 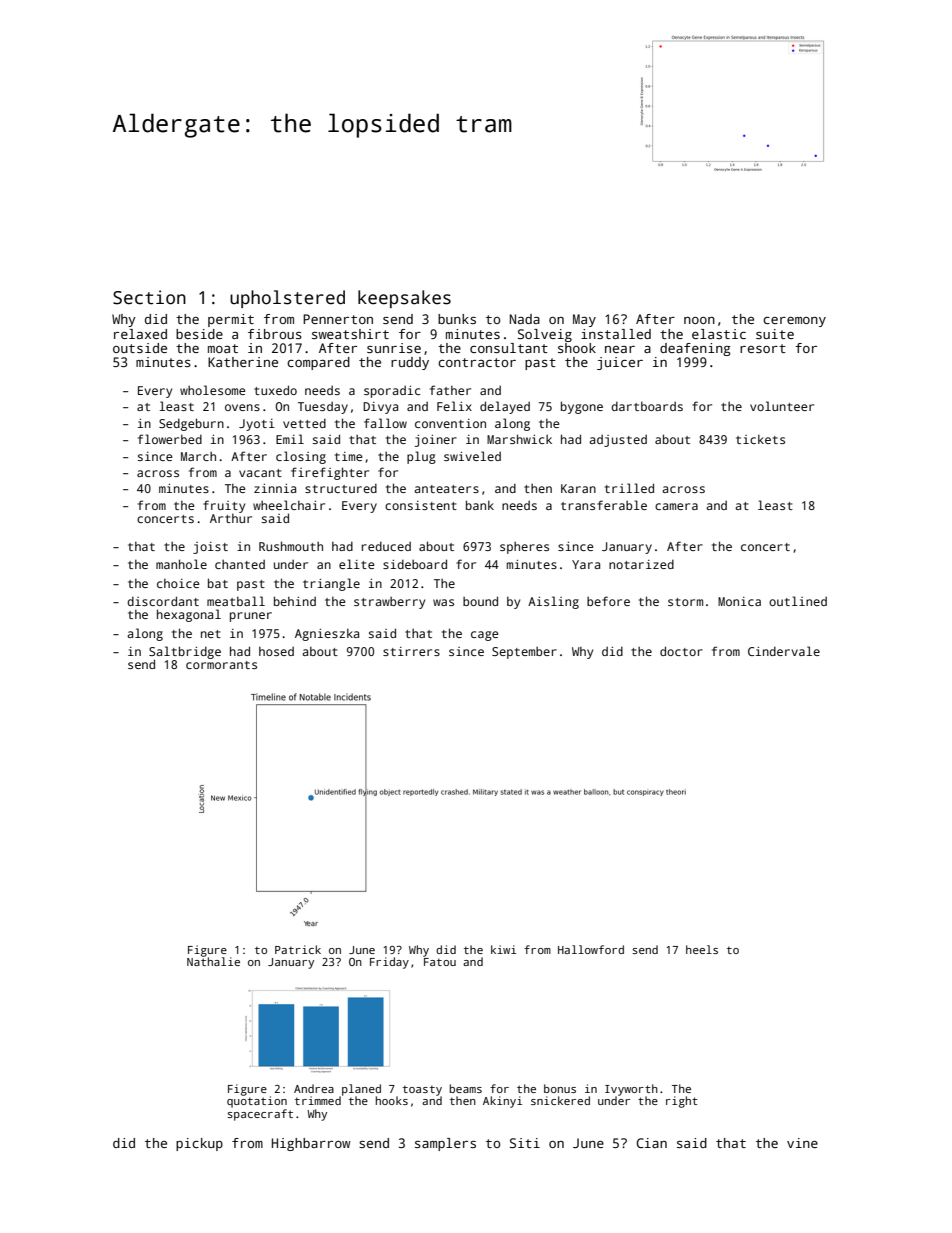 What do you see at coordinates (314, 1088) in the screenshot?
I see `Andrea` at bounding box center [314, 1088].
